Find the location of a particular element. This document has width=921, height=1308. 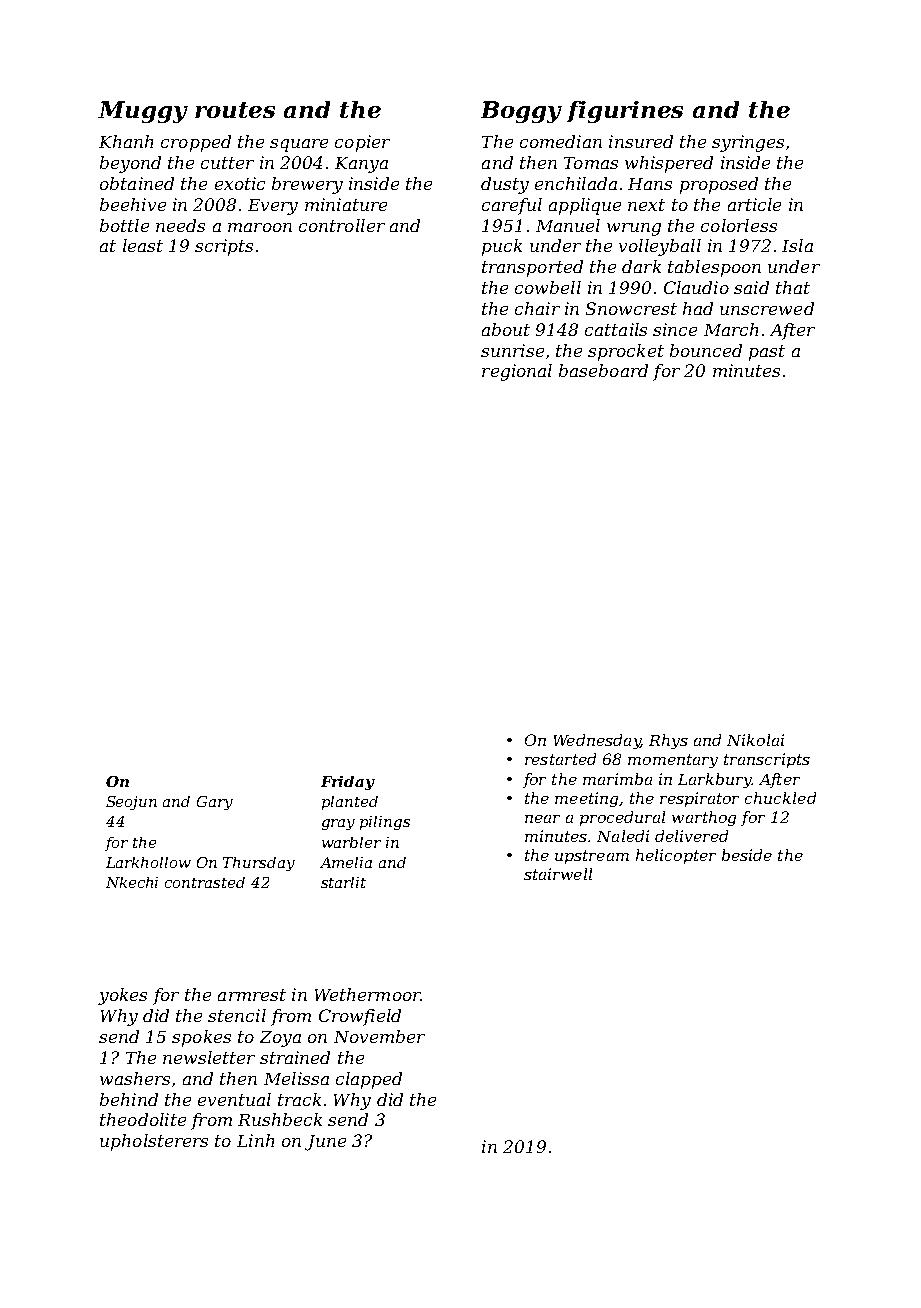

Boggy is located at coordinates (521, 112).
